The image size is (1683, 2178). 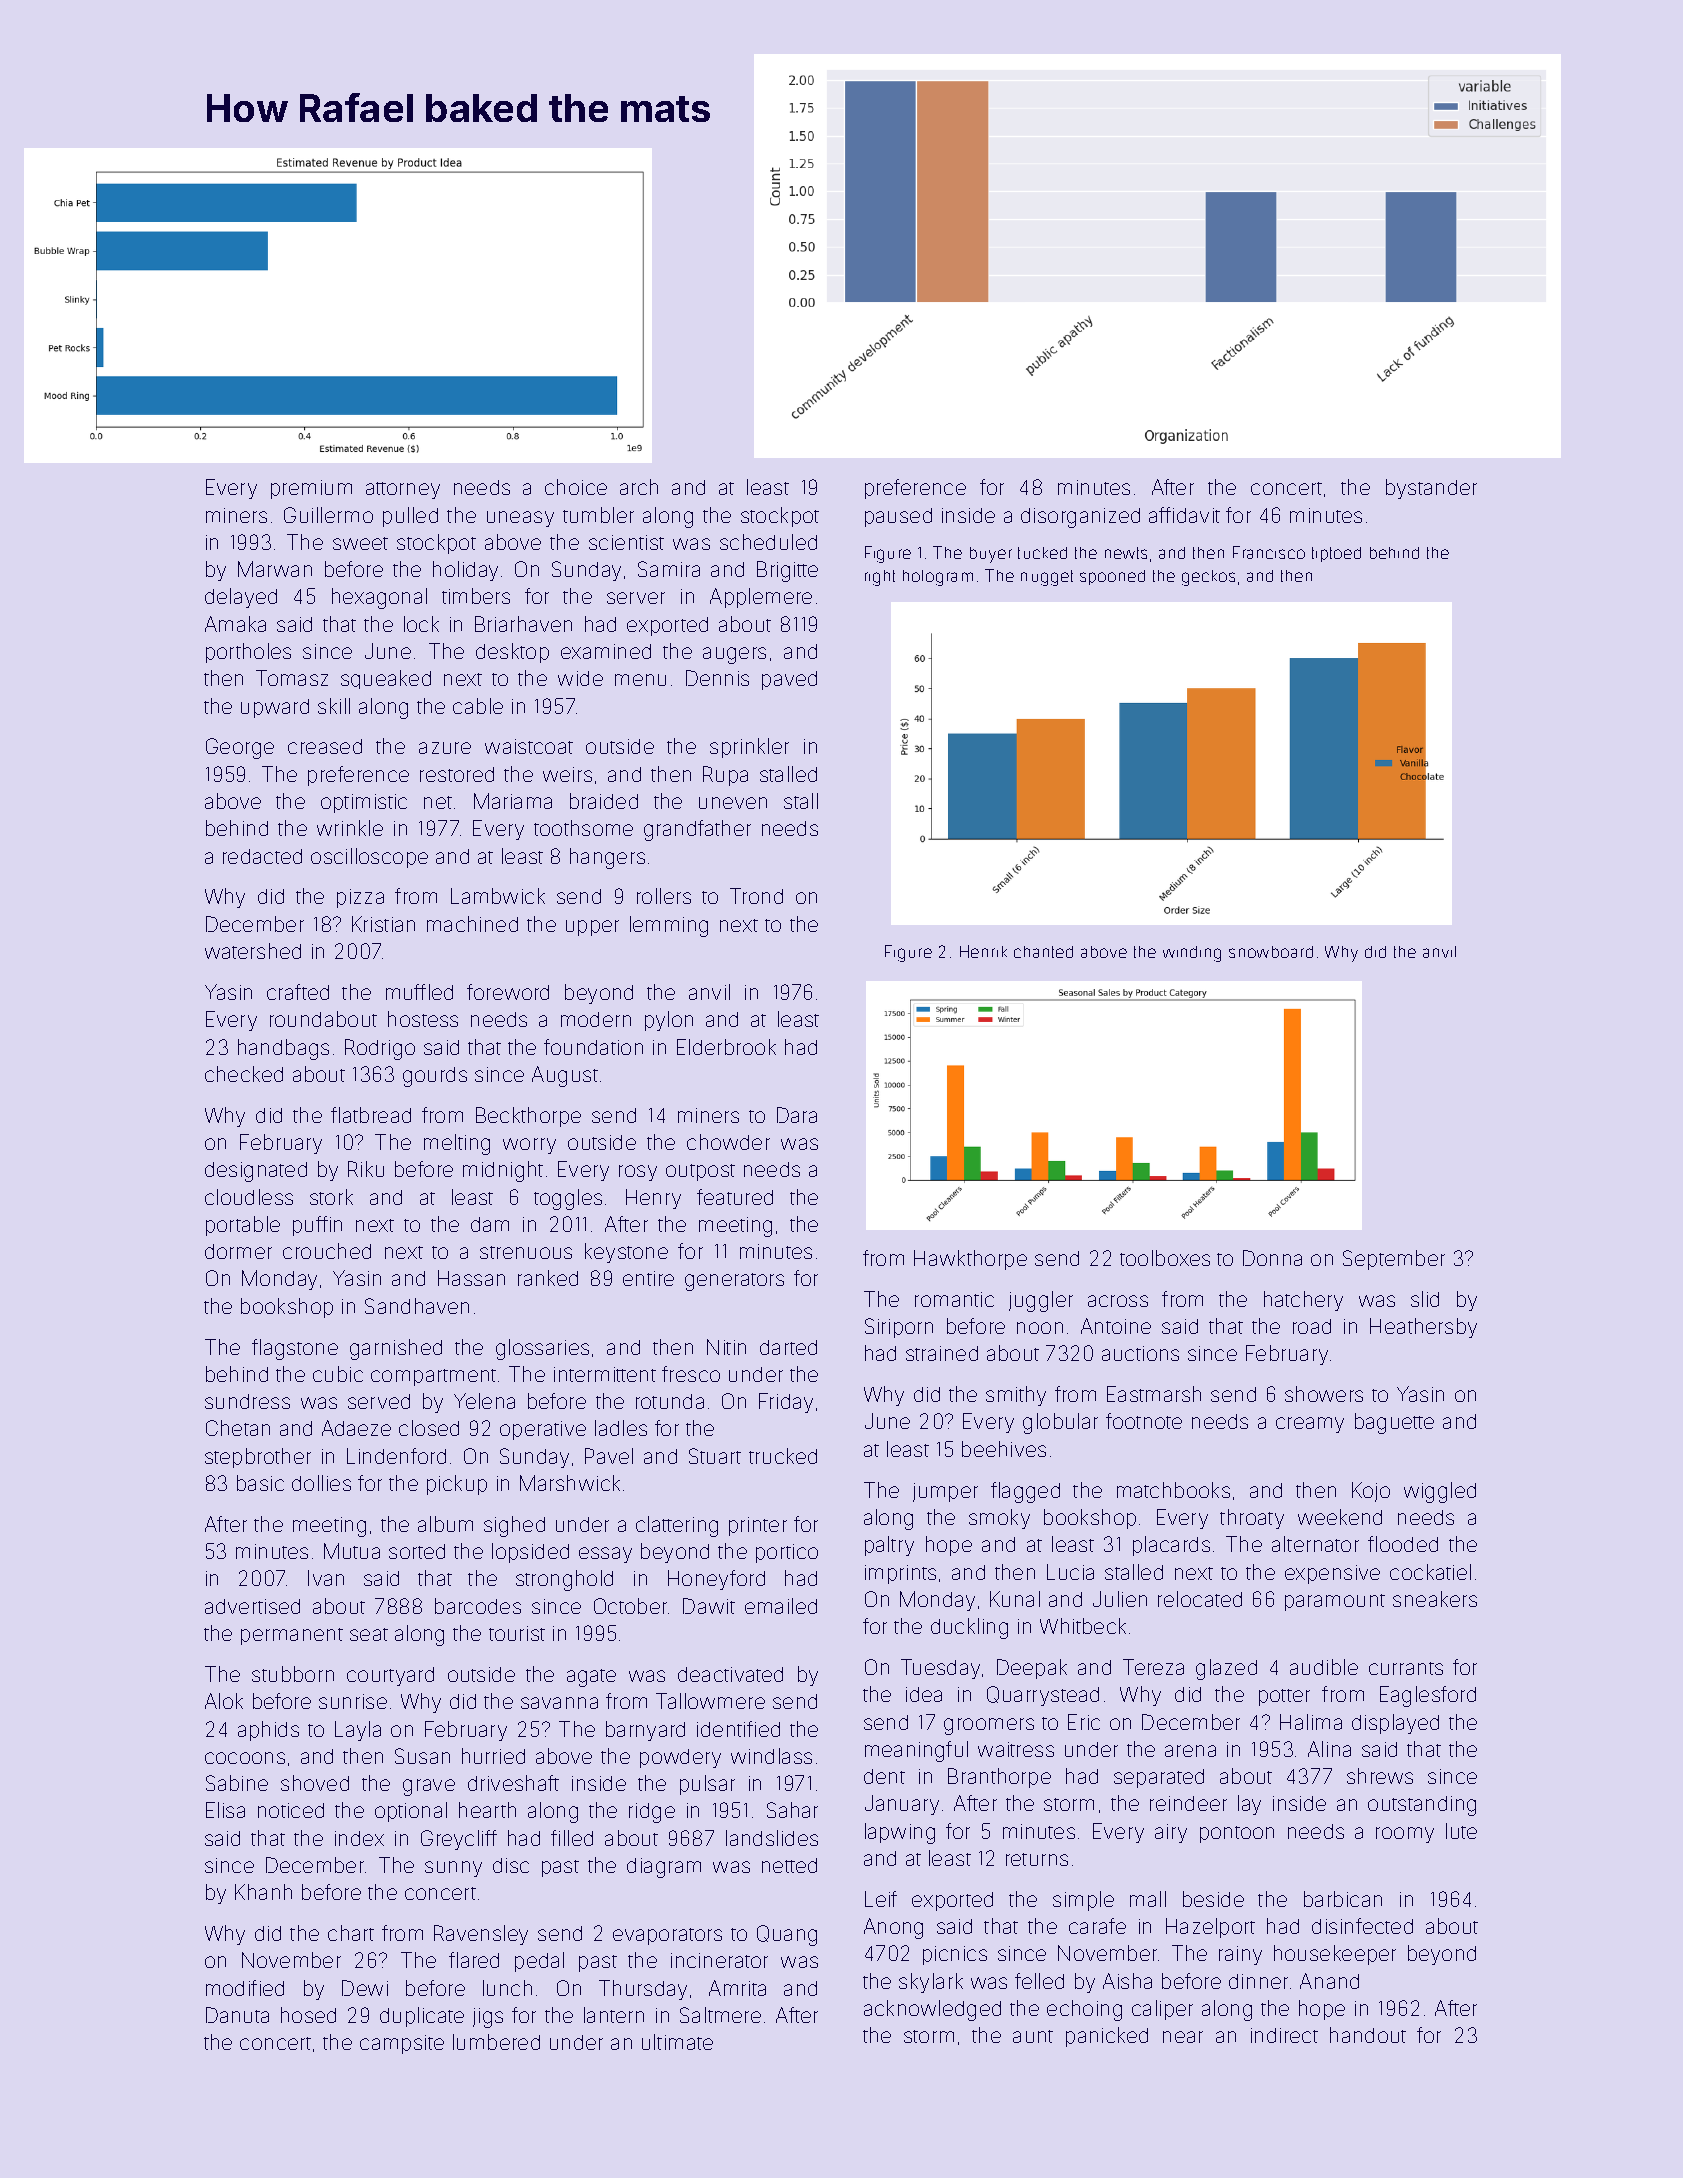 I want to click on noon, so click(x=1040, y=1328).
